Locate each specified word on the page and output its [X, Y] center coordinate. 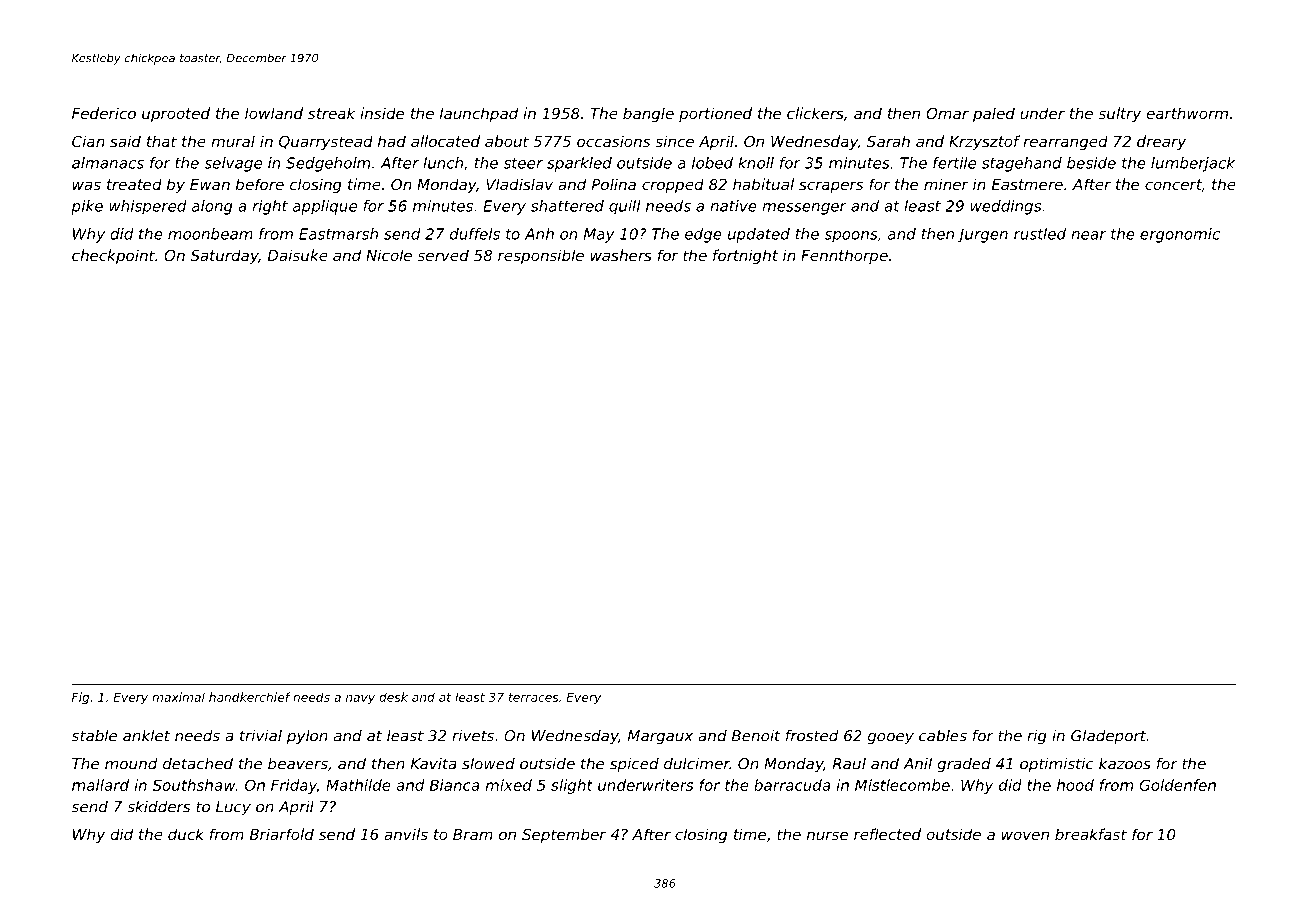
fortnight [745, 256]
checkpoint [113, 256]
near [1088, 235]
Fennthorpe [844, 256]
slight [572, 786]
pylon [307, 737]
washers [621, 255]
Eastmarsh [338, 234]
